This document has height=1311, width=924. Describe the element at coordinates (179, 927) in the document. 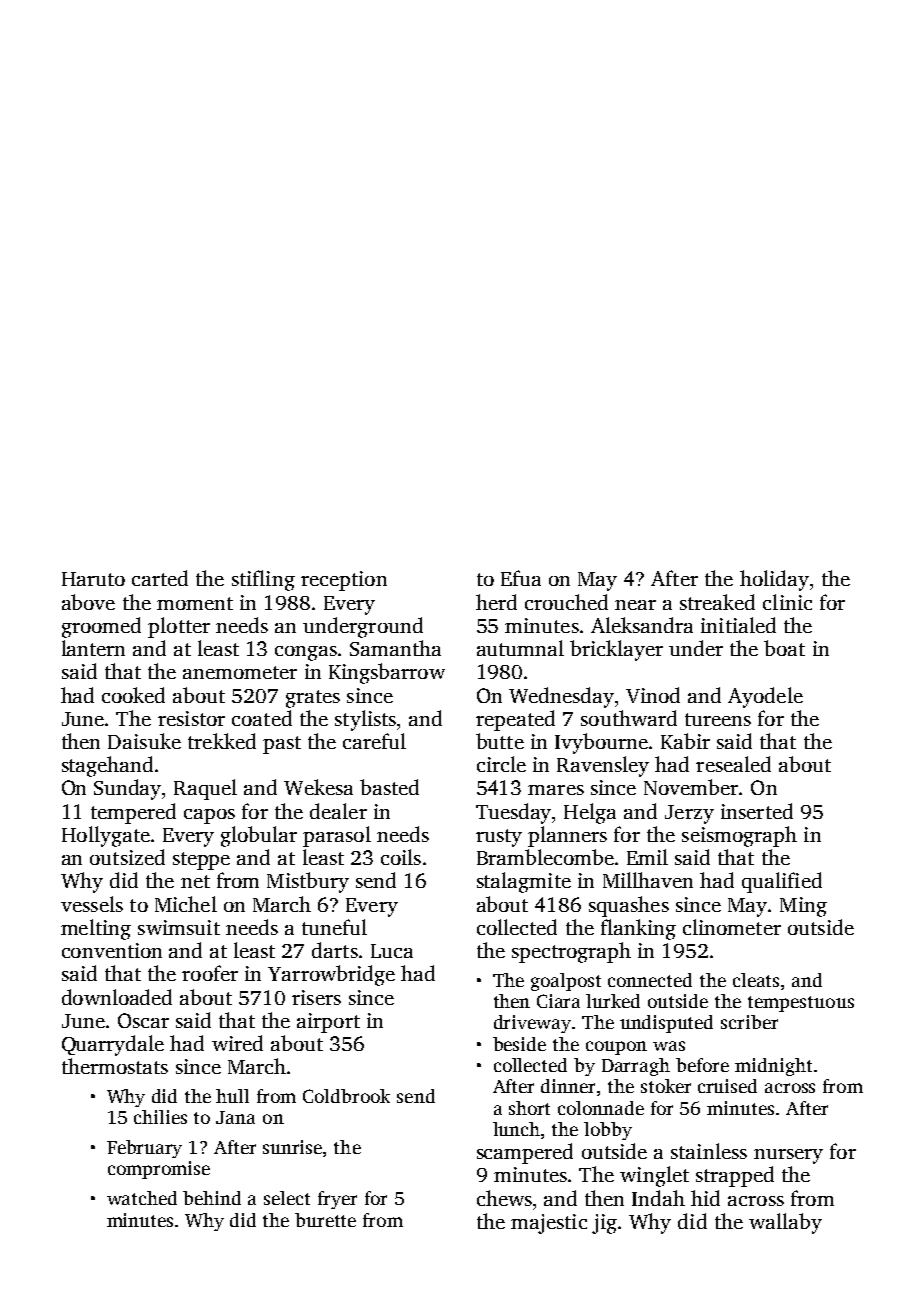

I see `swimsuit` at that location.
